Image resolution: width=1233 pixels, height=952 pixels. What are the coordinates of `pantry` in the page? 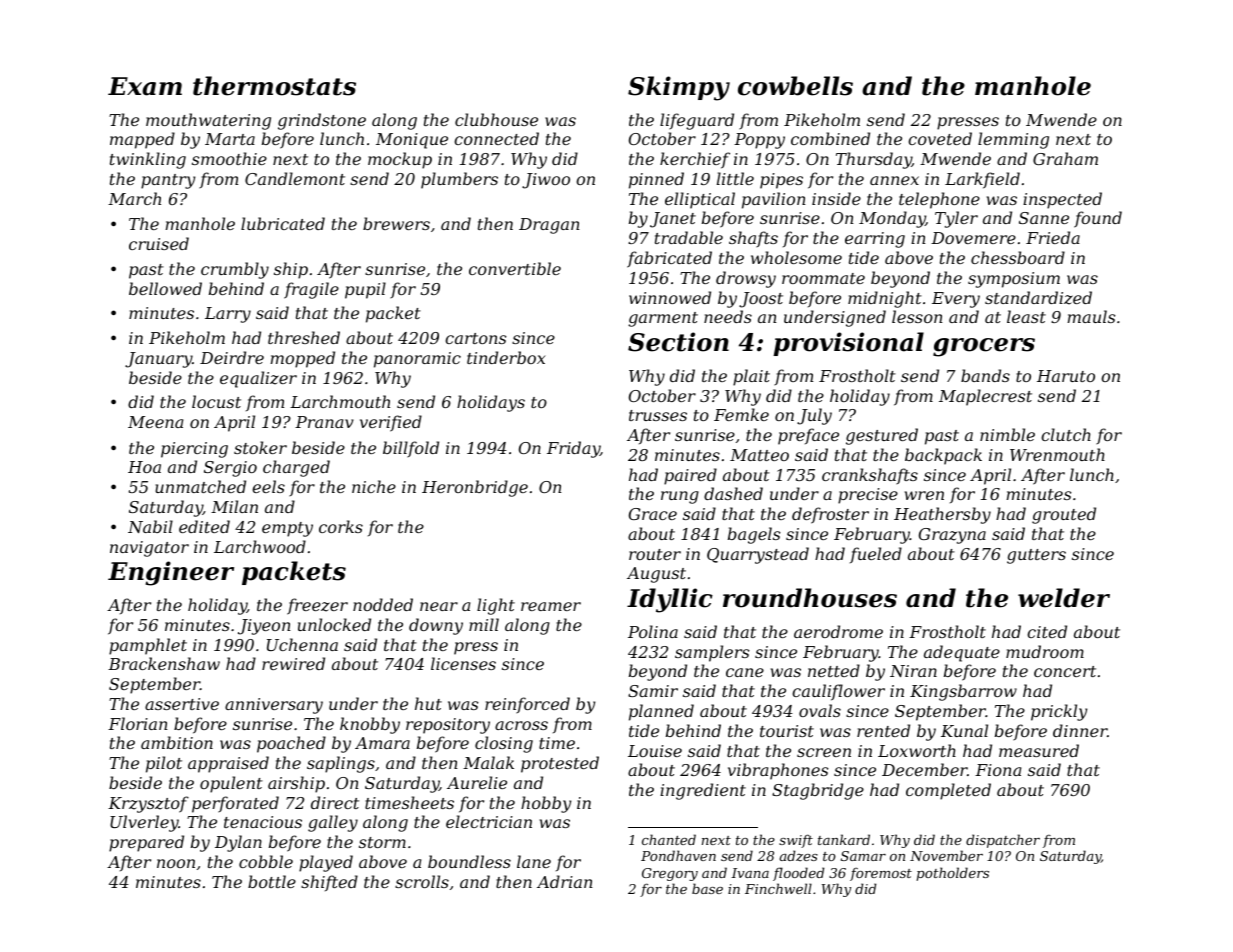 It's located at (168, 181).
